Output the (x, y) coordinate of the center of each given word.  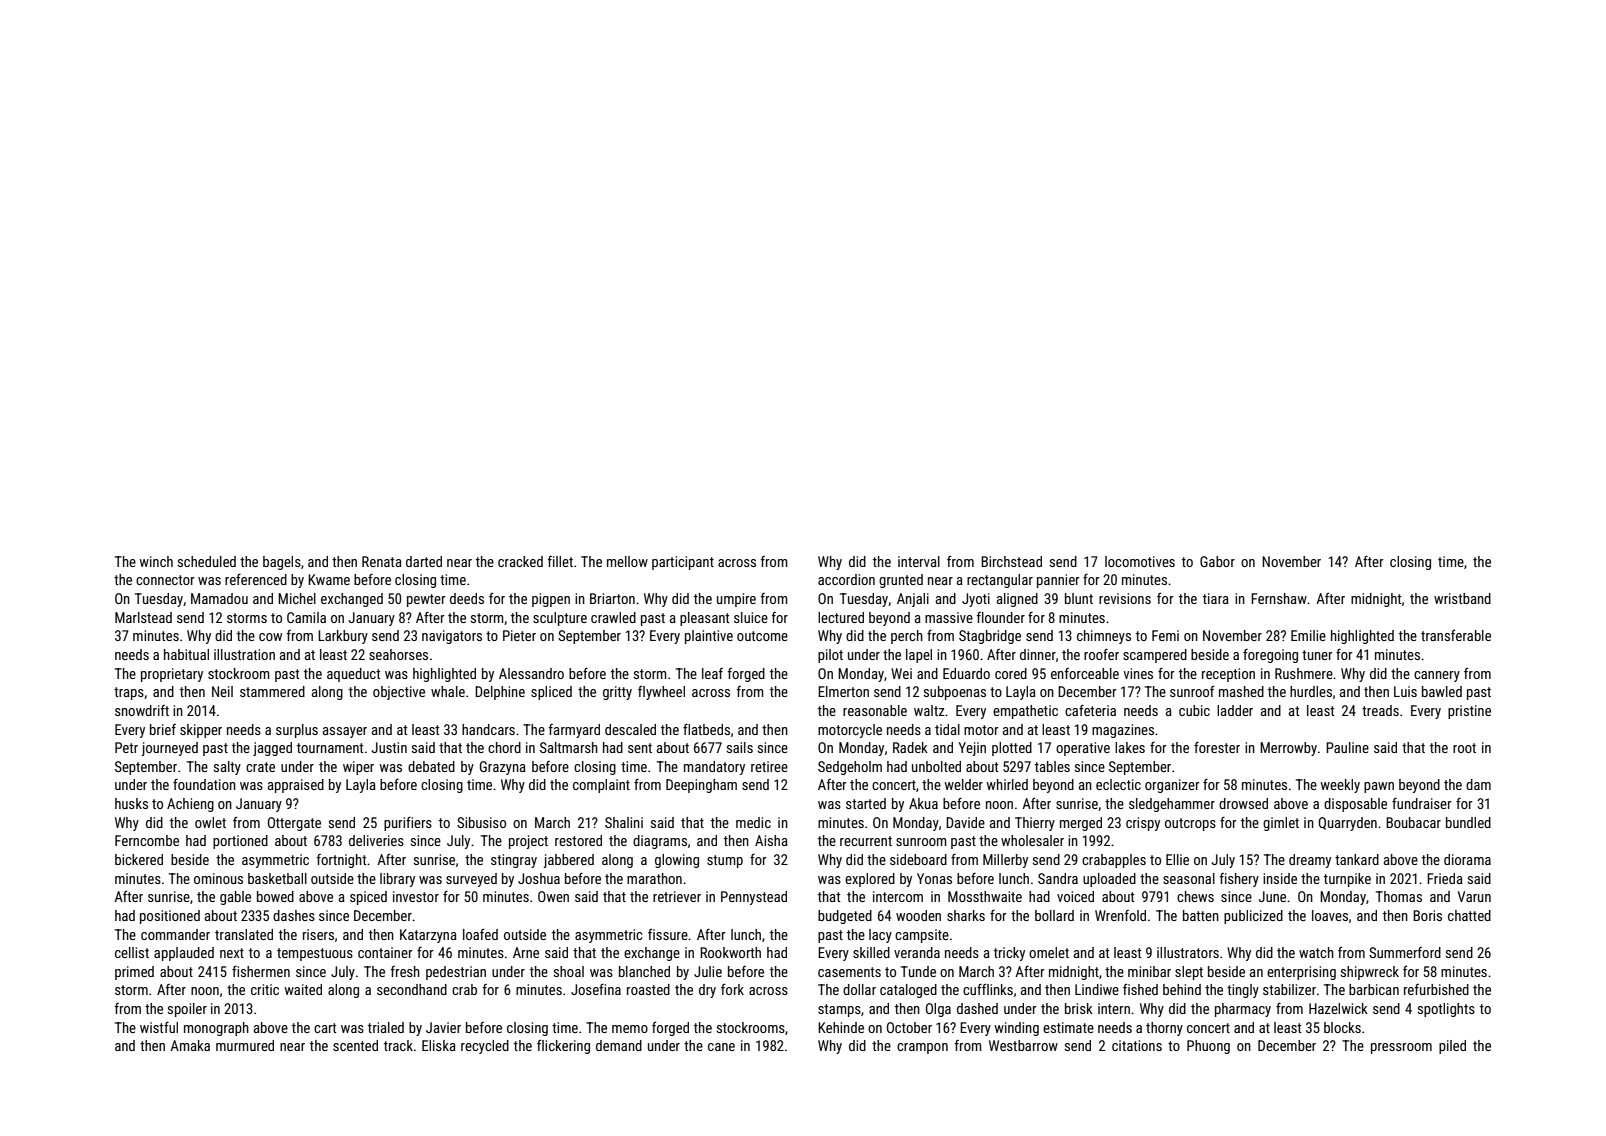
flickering (563, 1047)
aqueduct (353, 675)
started (866, 803)
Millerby (1005, 861)
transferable (1456, 635)
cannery (1437, 676)
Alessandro (531, 673)
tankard (1357, 859)
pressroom (1401, 1048)
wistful (159, 1027)
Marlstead (143, 617)
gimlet (1281, 824)
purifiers (408, 824)
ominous (218, 878)
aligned (1017, 600)
